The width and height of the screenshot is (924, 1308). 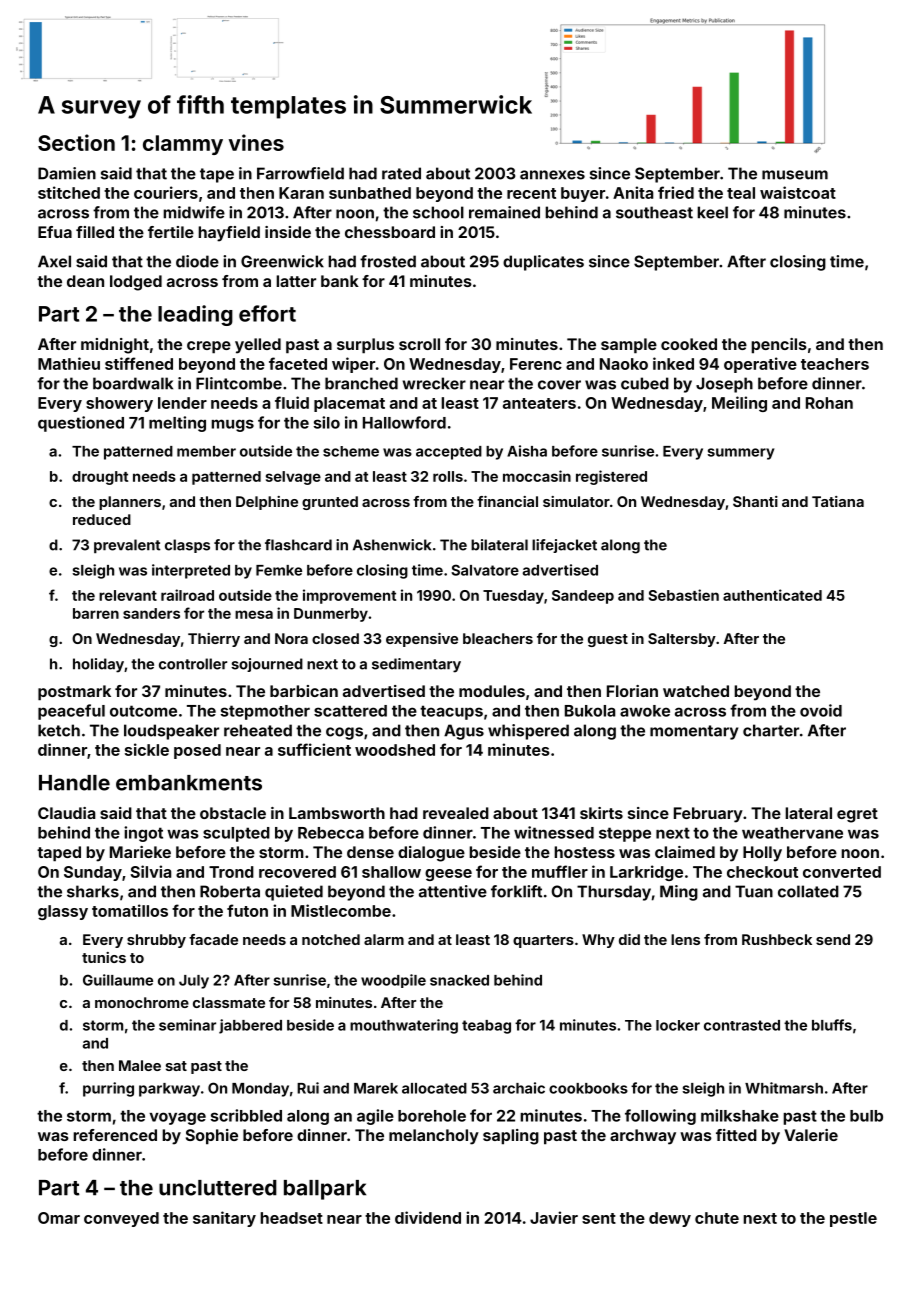 What do you see at coordinates (69, 363) in the screenshot?
I see `Mathieu` at bounding box center [69, 363].
